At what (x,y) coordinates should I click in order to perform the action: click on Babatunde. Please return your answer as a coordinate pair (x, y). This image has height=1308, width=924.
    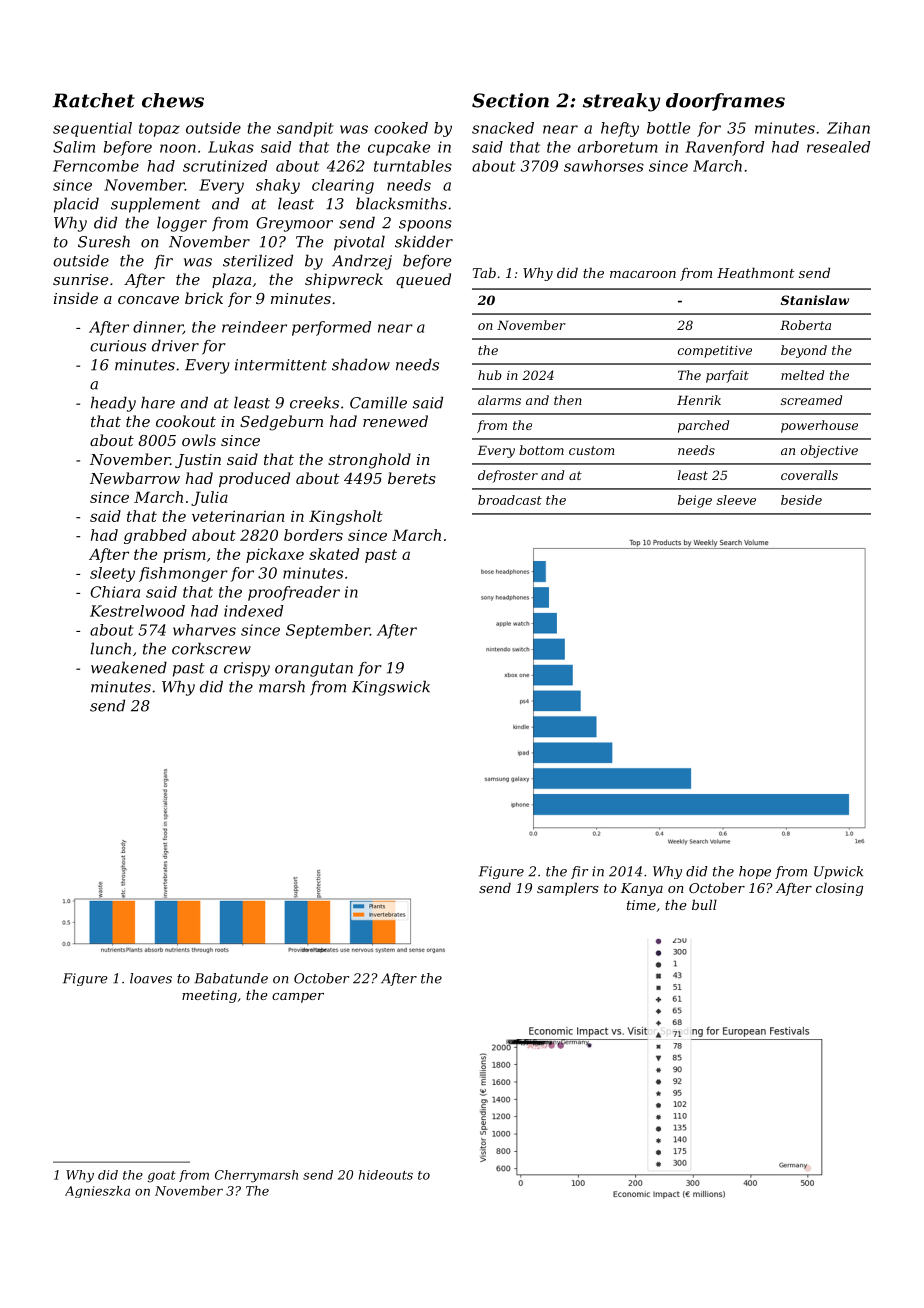
    Looking at the image, I should click on (231, 978).
